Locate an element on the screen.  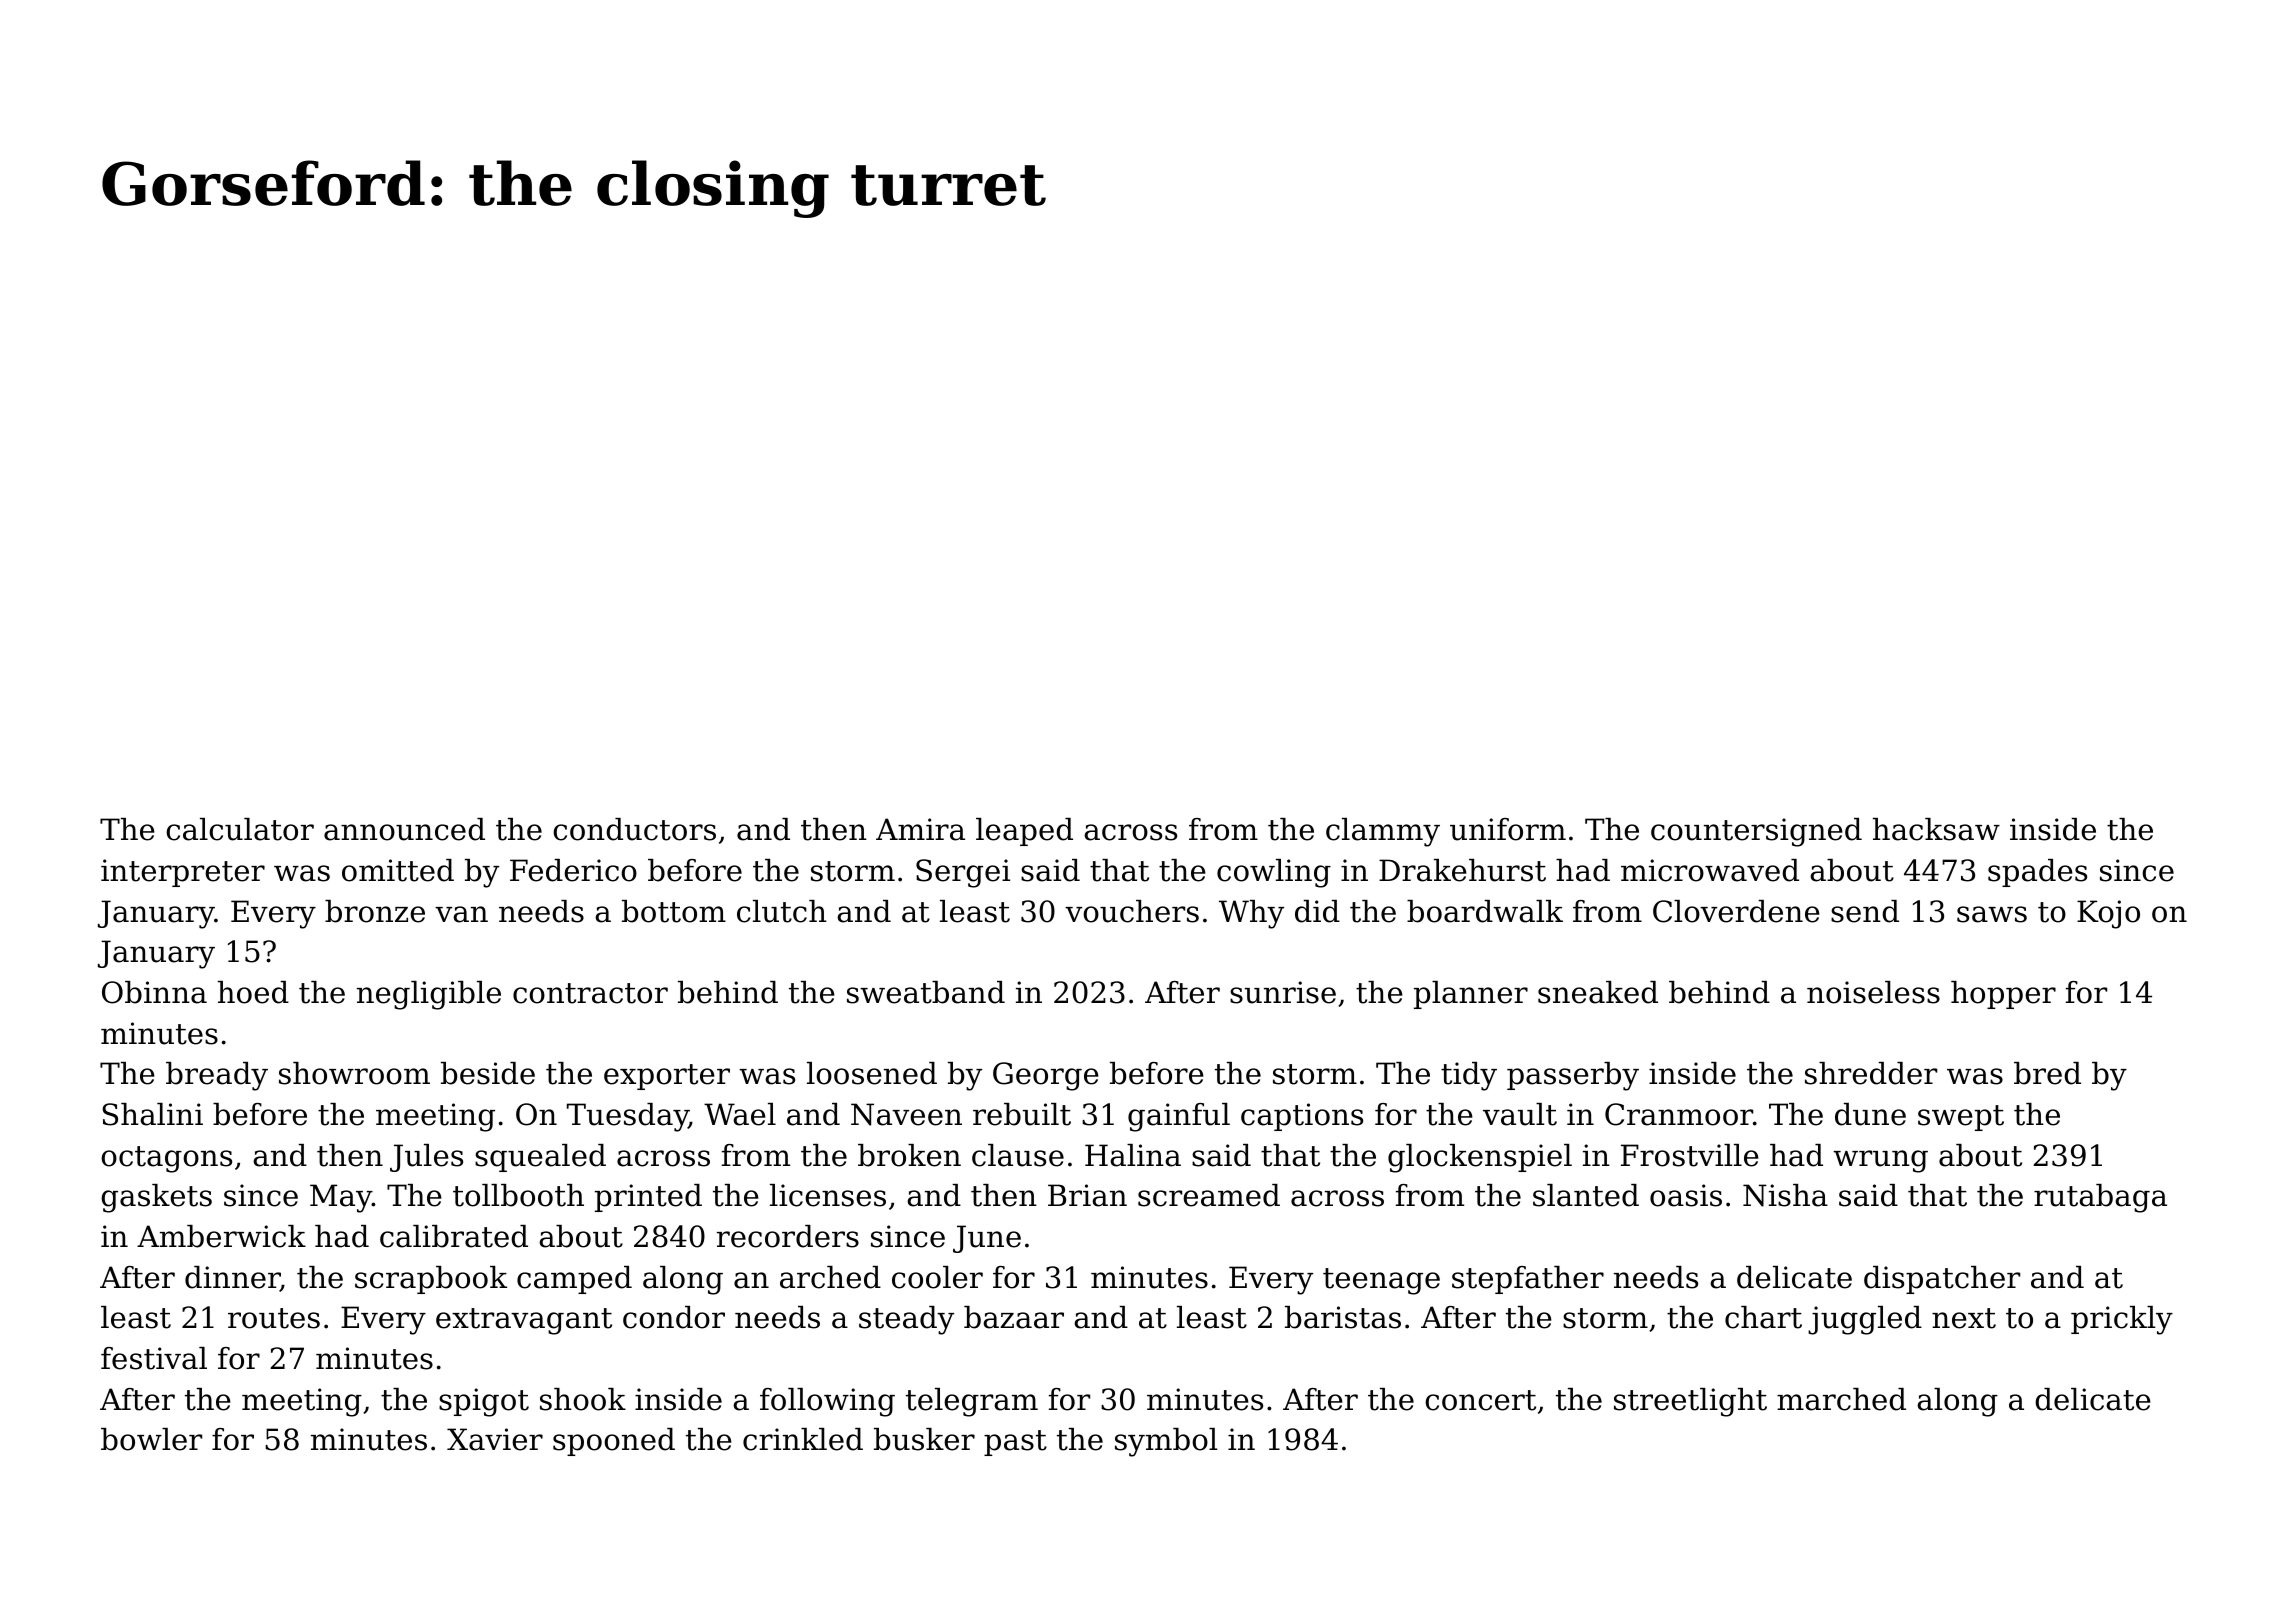
extravagant is located at coordinates (524, 1321).
